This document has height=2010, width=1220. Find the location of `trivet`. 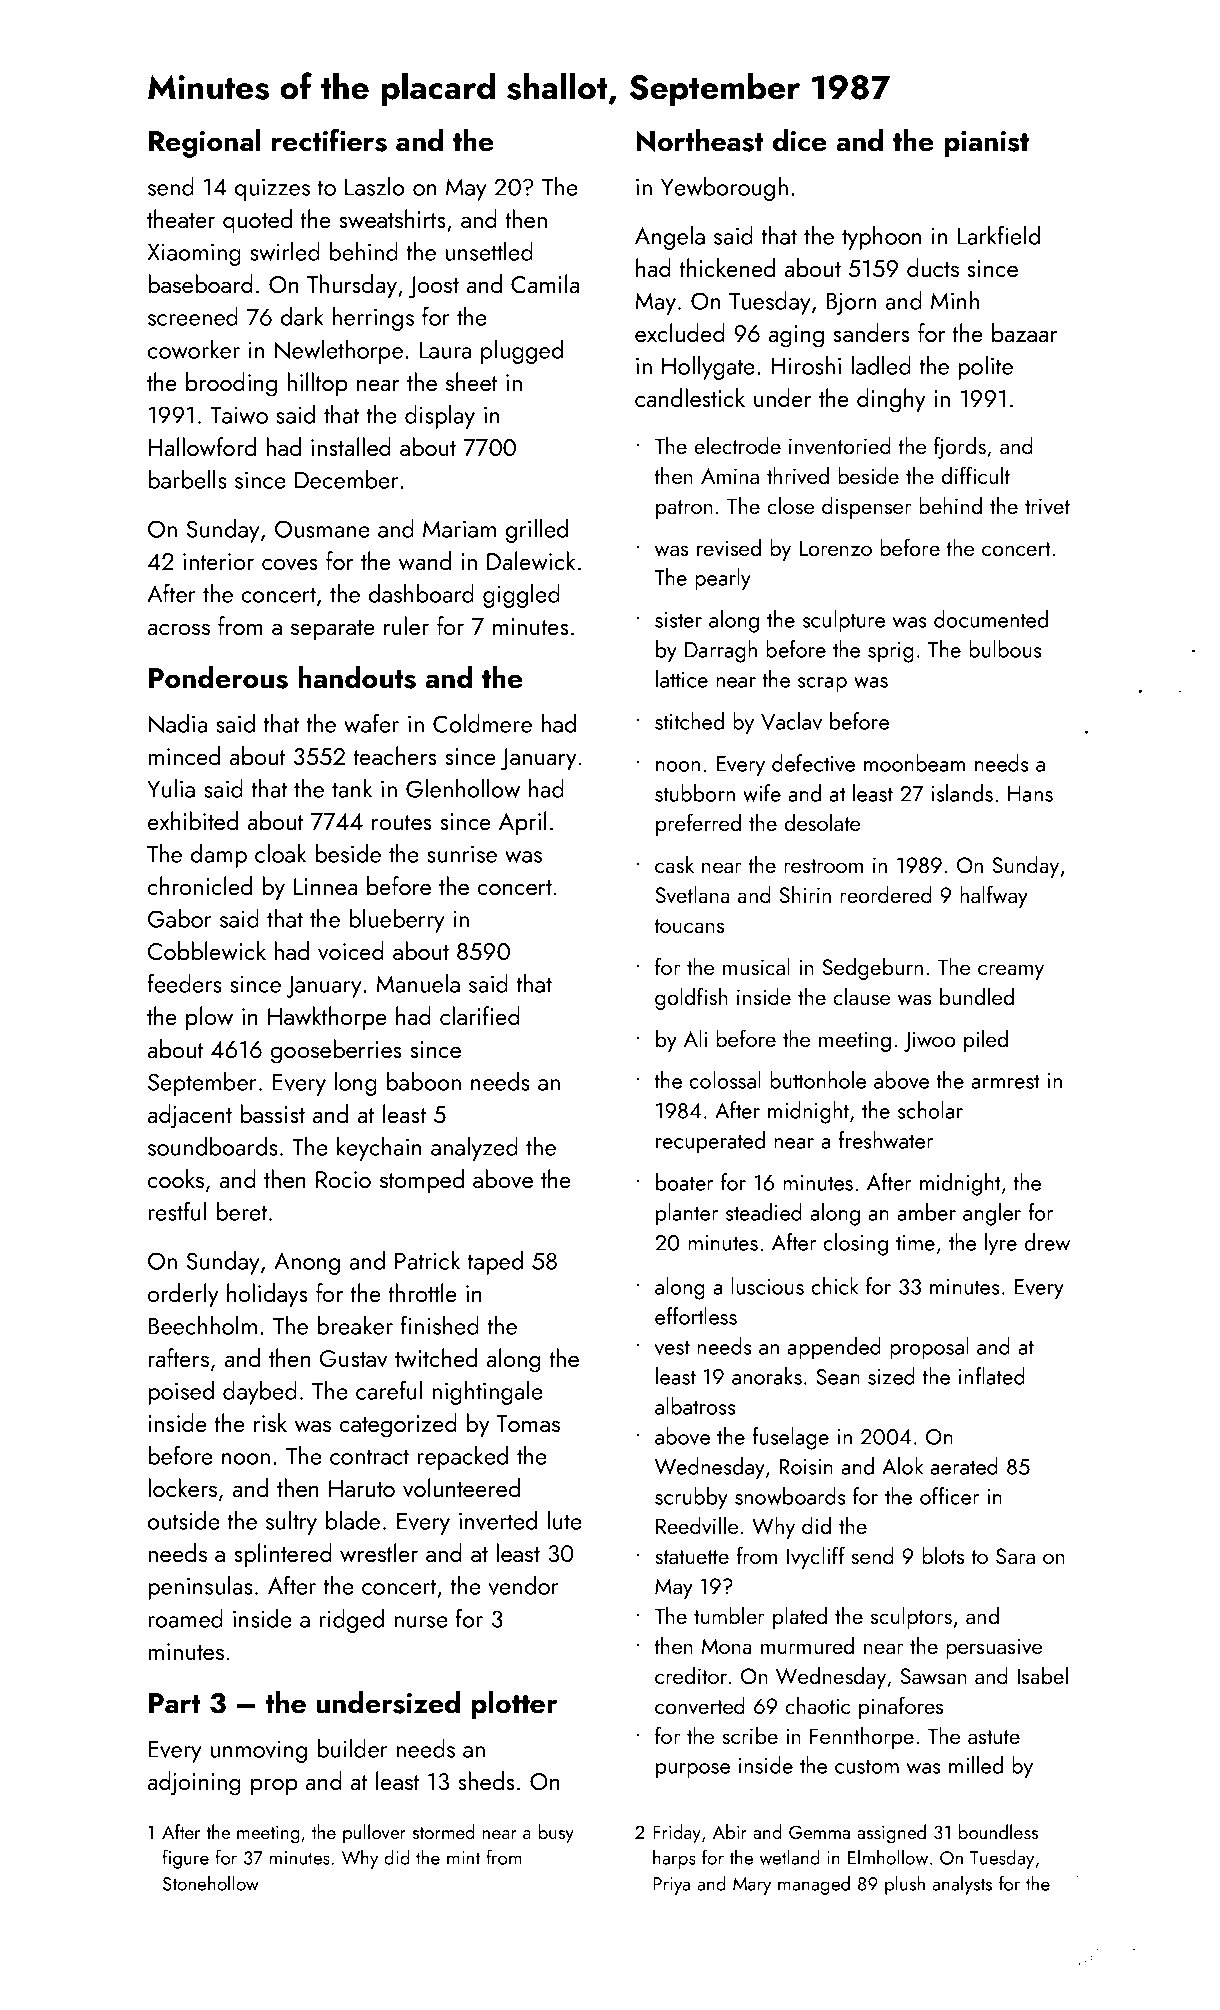

trivet is located at coordinates (1047, 506).
